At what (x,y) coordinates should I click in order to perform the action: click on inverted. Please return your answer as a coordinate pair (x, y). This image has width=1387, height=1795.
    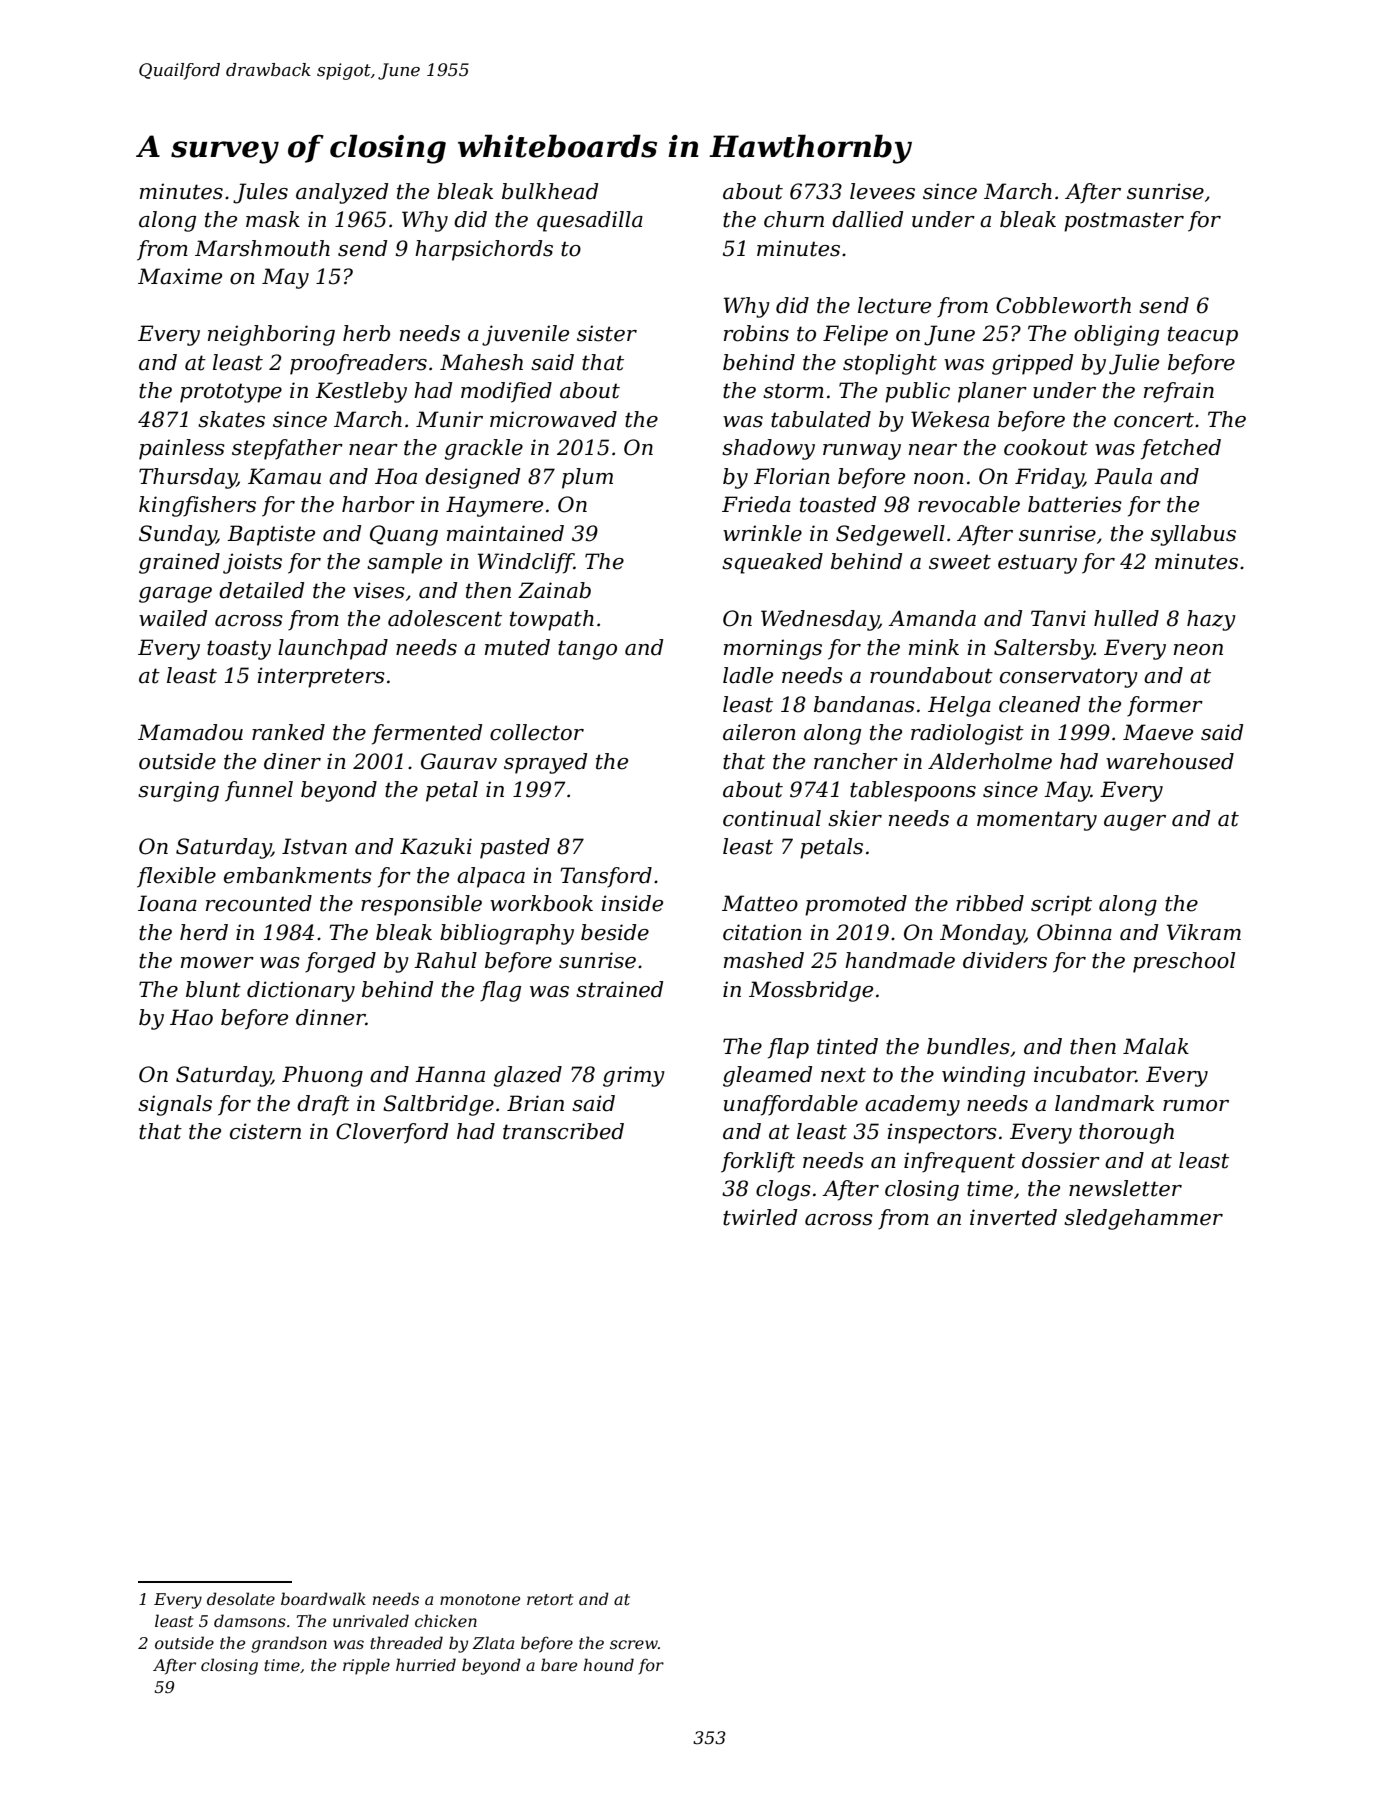
    Looking at the image, I should click on (1013, 1217).
